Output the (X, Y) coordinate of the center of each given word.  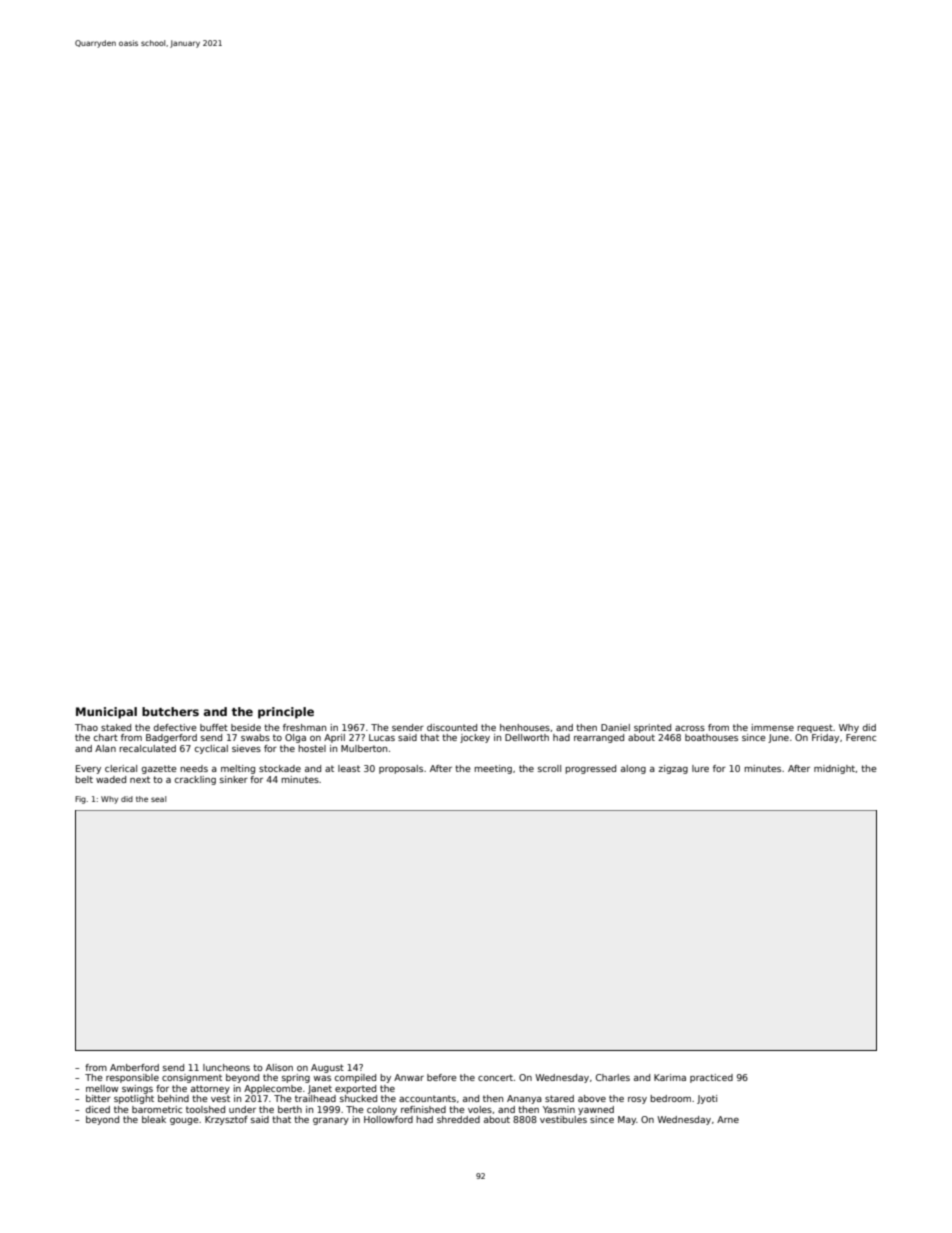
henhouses (525, 727)
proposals (401, 769)
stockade (280, 768)
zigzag (673, 769)
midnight (834, 769)
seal (158, 799)
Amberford (134, 1067)
